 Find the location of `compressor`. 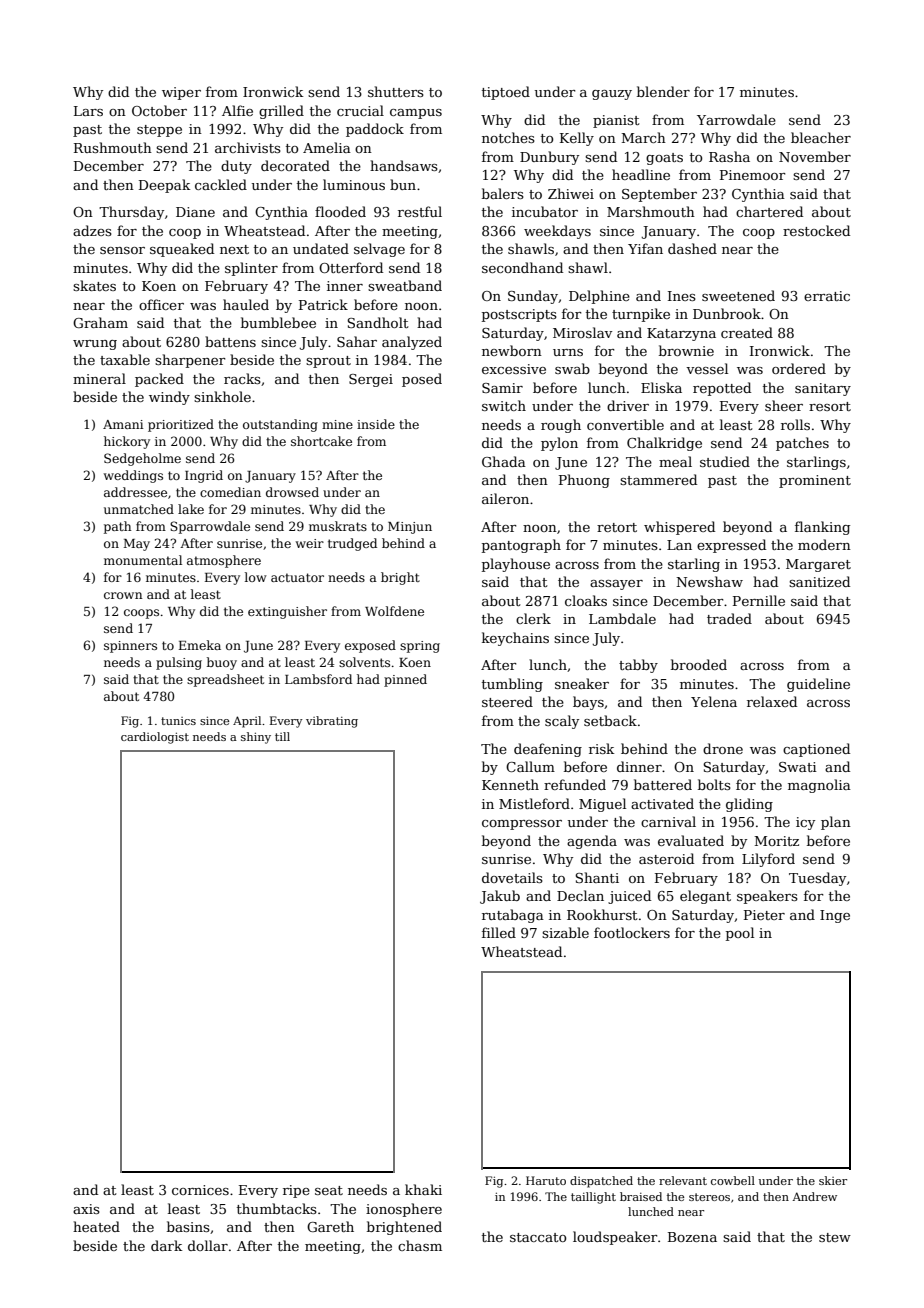

compressor is located at coordinates (522, 825).
